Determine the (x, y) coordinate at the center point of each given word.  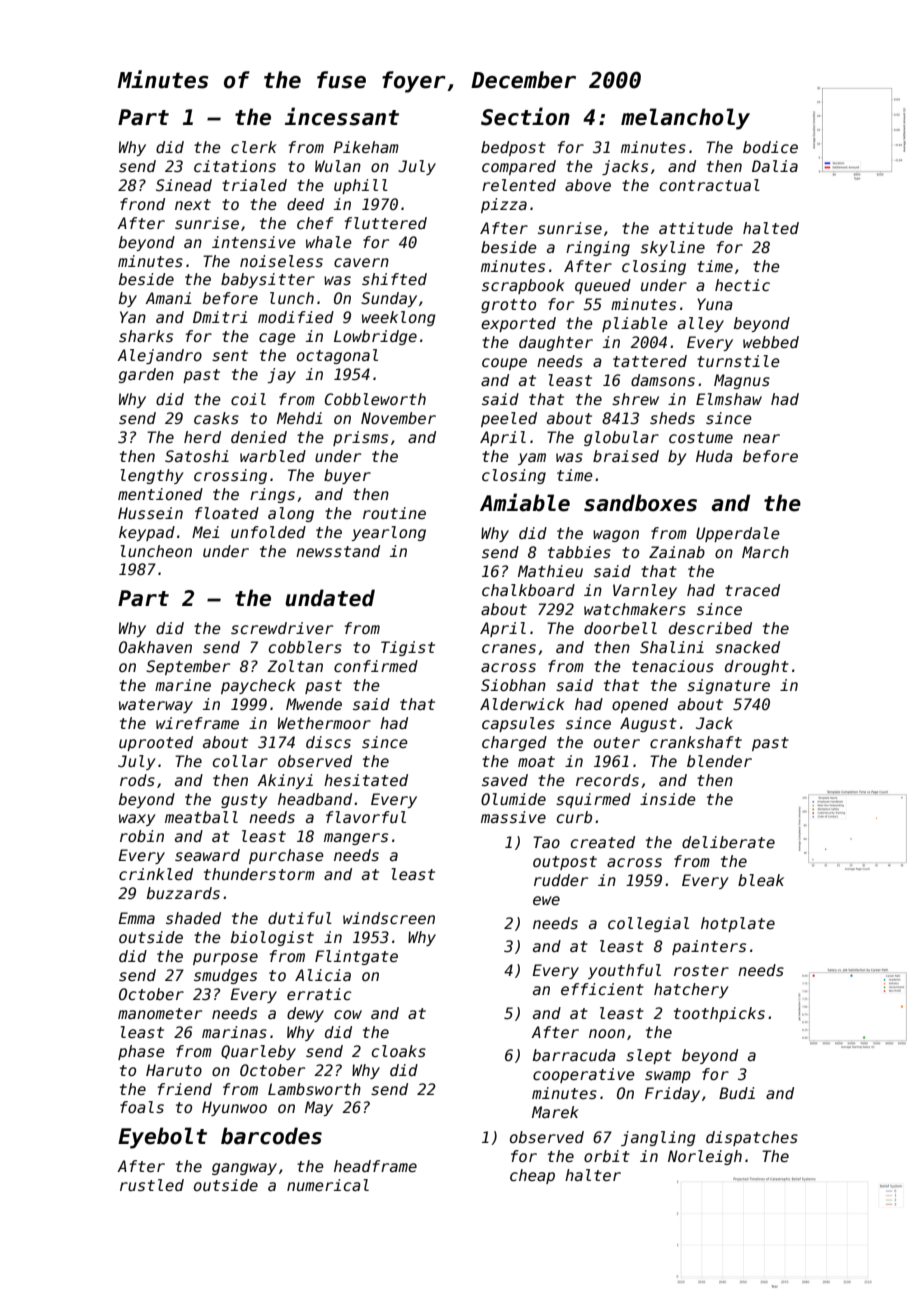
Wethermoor (324, 723)
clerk (254, 147)
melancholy (685, 119)
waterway (156, 706)
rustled (152, 1185)
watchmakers (635, 609)
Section (525, 116)
